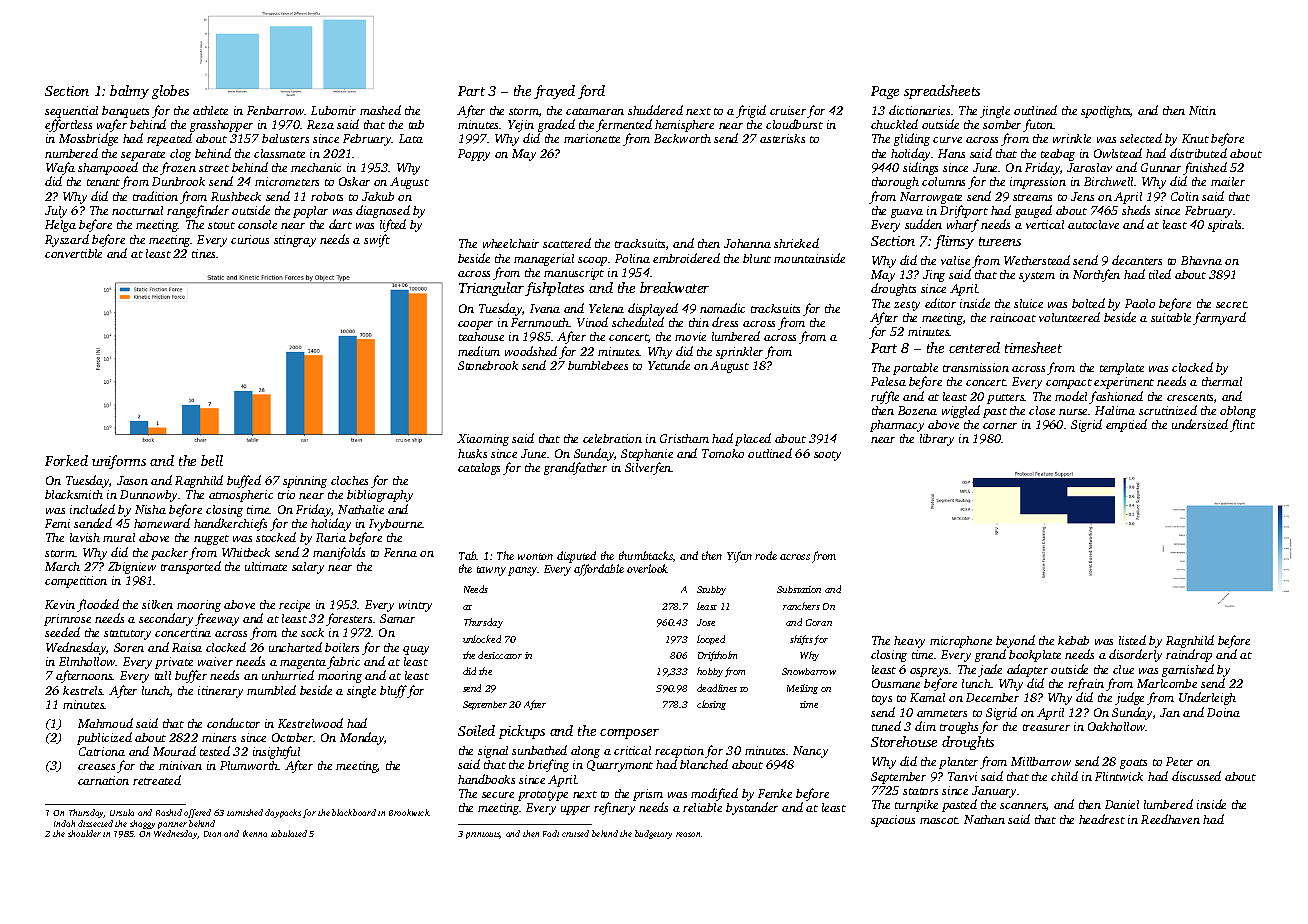 This screenshot has width=1308, height=924. I want to click on library, so click(937, 440).
